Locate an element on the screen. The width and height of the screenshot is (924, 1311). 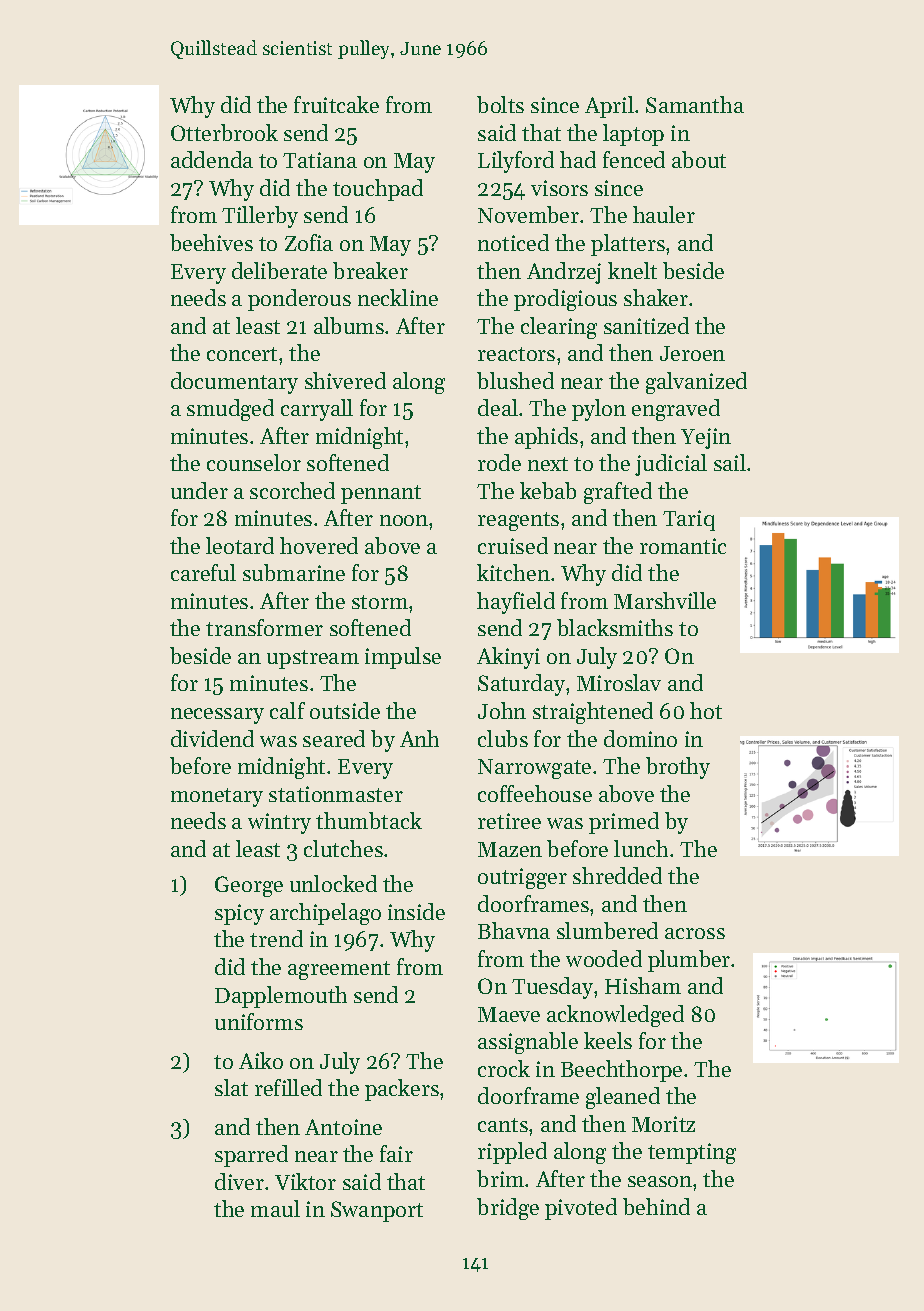
fruitcake is located at coordinates (336, 104).
